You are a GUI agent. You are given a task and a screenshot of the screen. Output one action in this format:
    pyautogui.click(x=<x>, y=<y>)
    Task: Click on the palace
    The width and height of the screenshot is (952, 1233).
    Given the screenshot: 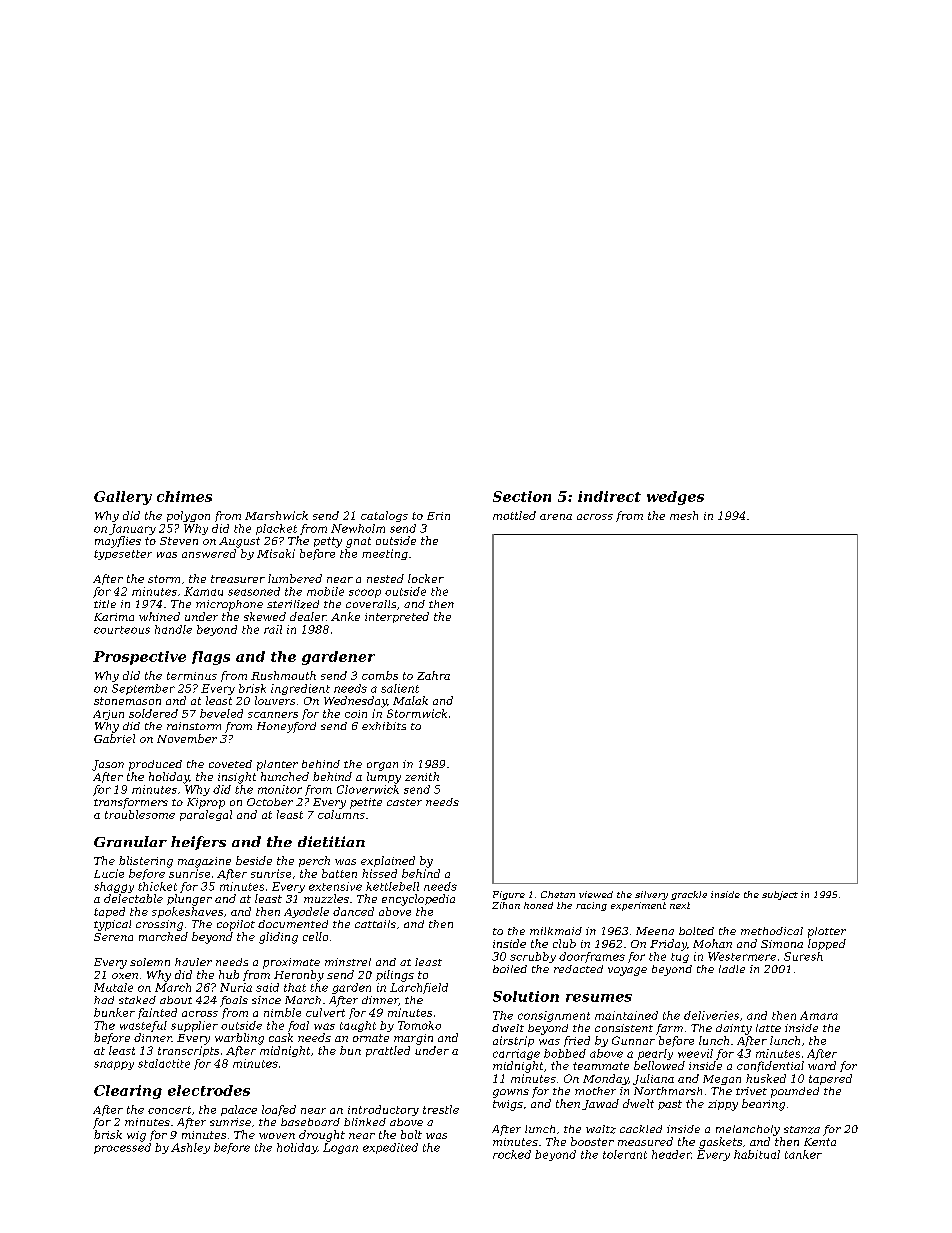 What is the action you would take?
    pyautogui.click(x=239, y=1110)
